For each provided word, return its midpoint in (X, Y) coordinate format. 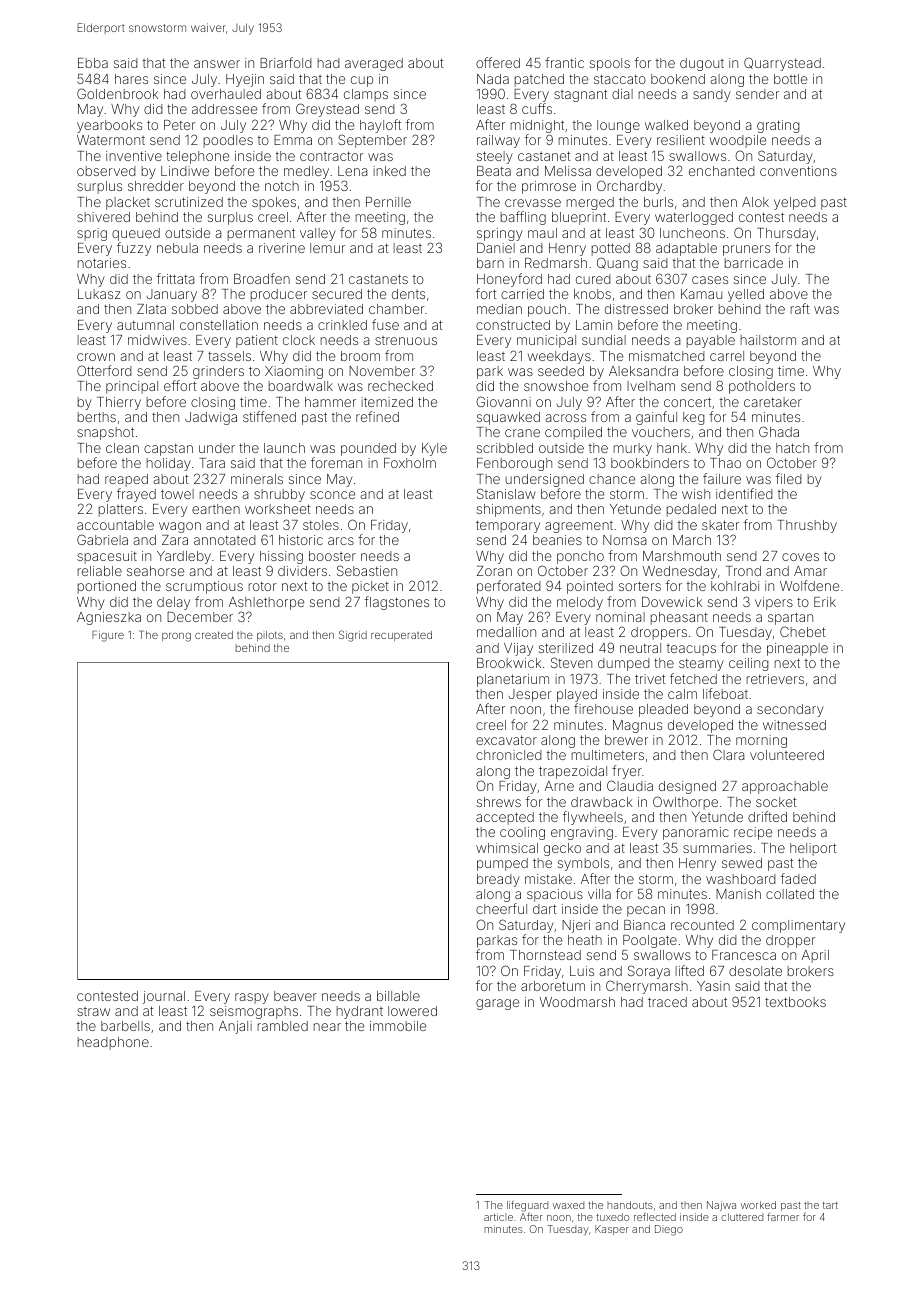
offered (498, 62)
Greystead (327, 110)
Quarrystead (782, 64)
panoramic (696, 833)
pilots (270, 636)
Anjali (235, 1027)
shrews (499, 802)
